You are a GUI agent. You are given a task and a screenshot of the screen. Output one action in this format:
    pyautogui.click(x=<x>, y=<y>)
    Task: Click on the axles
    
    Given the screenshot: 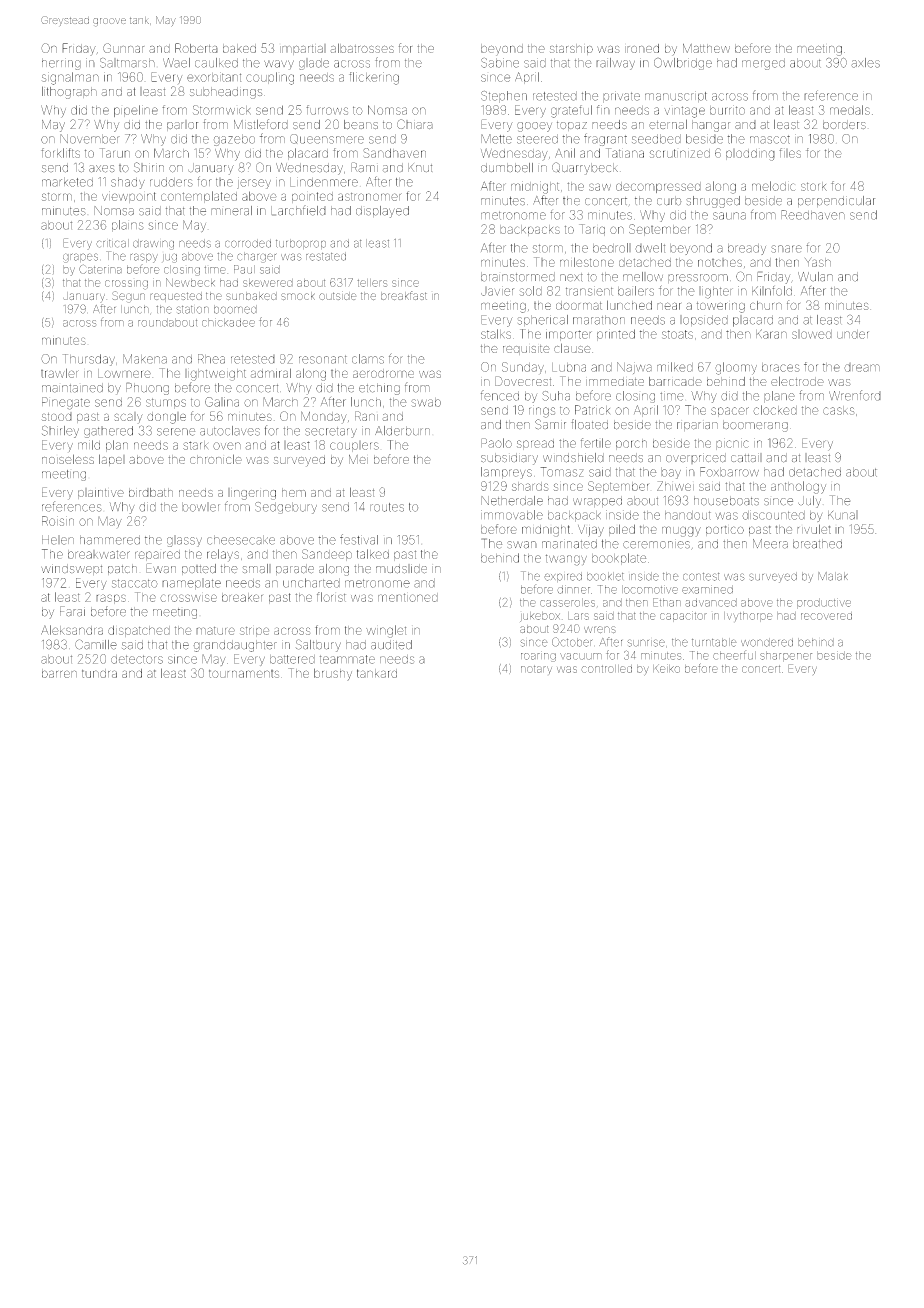 What is the action you would take?
    pyautogui.click(x=865, y=63)
